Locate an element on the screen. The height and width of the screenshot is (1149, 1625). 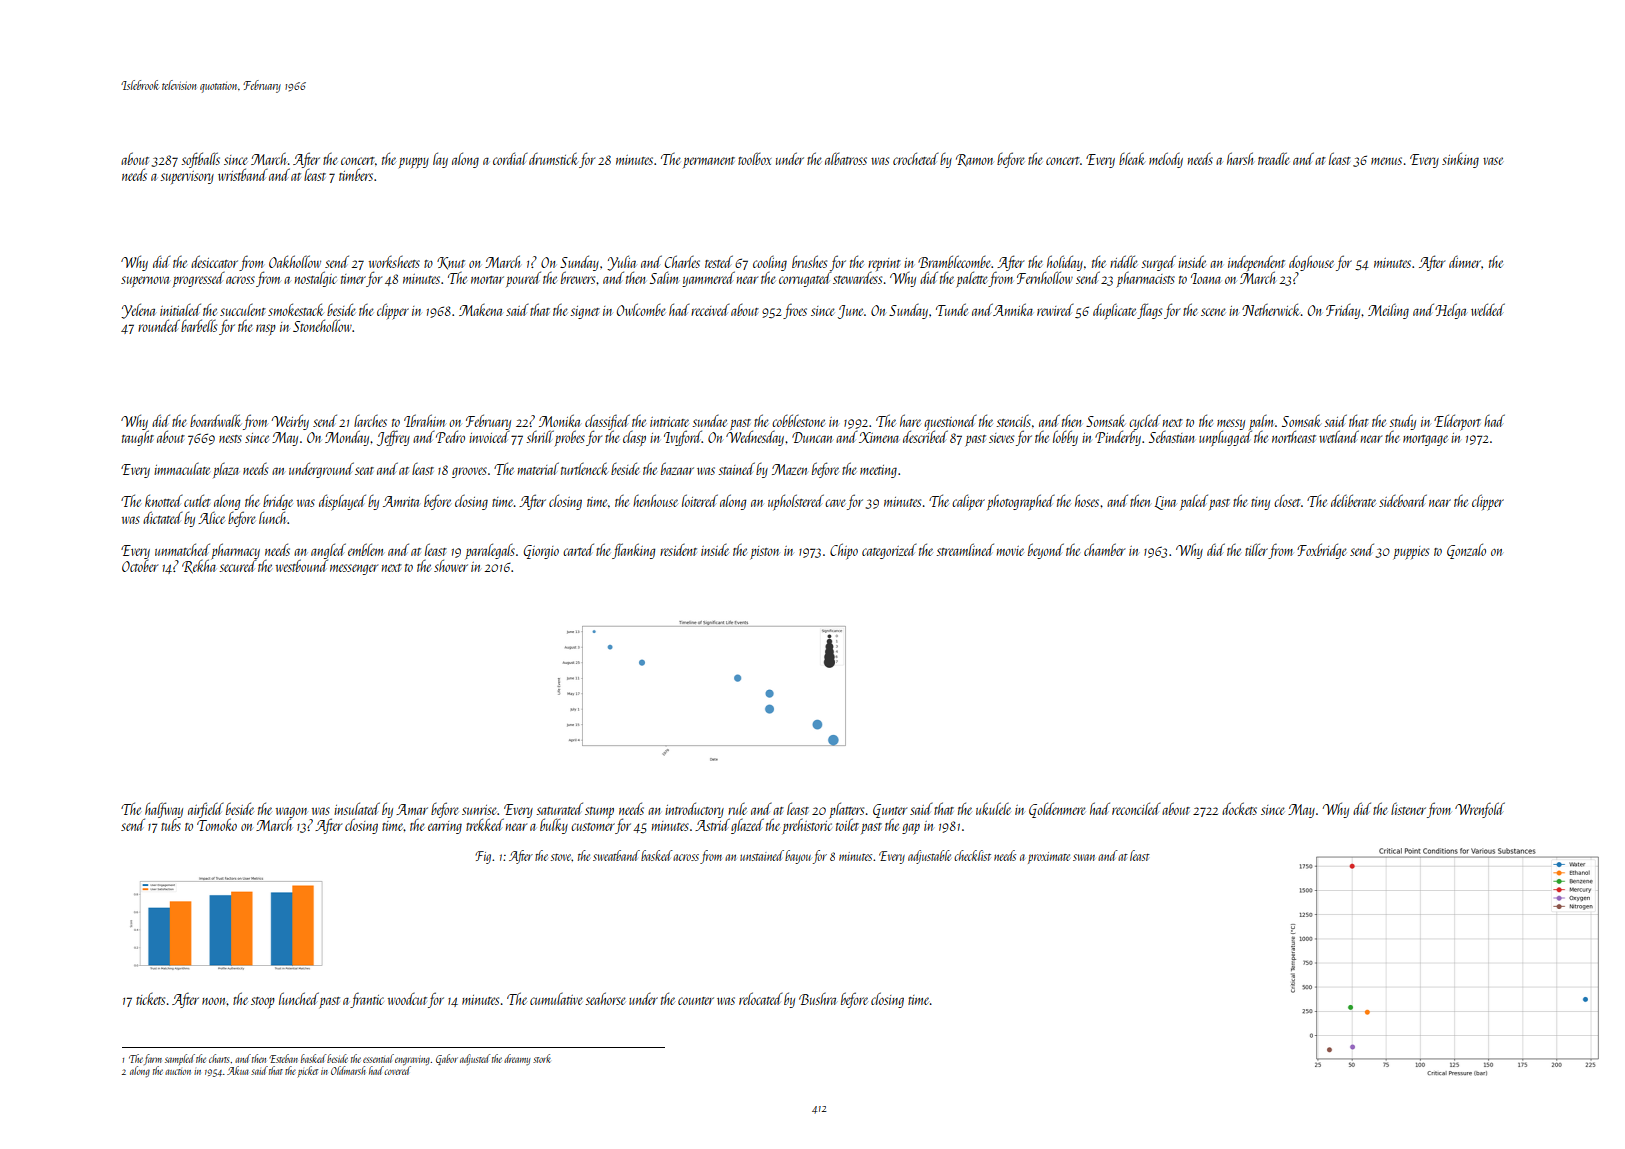
supervisory is located at coordinates (187, 177).
